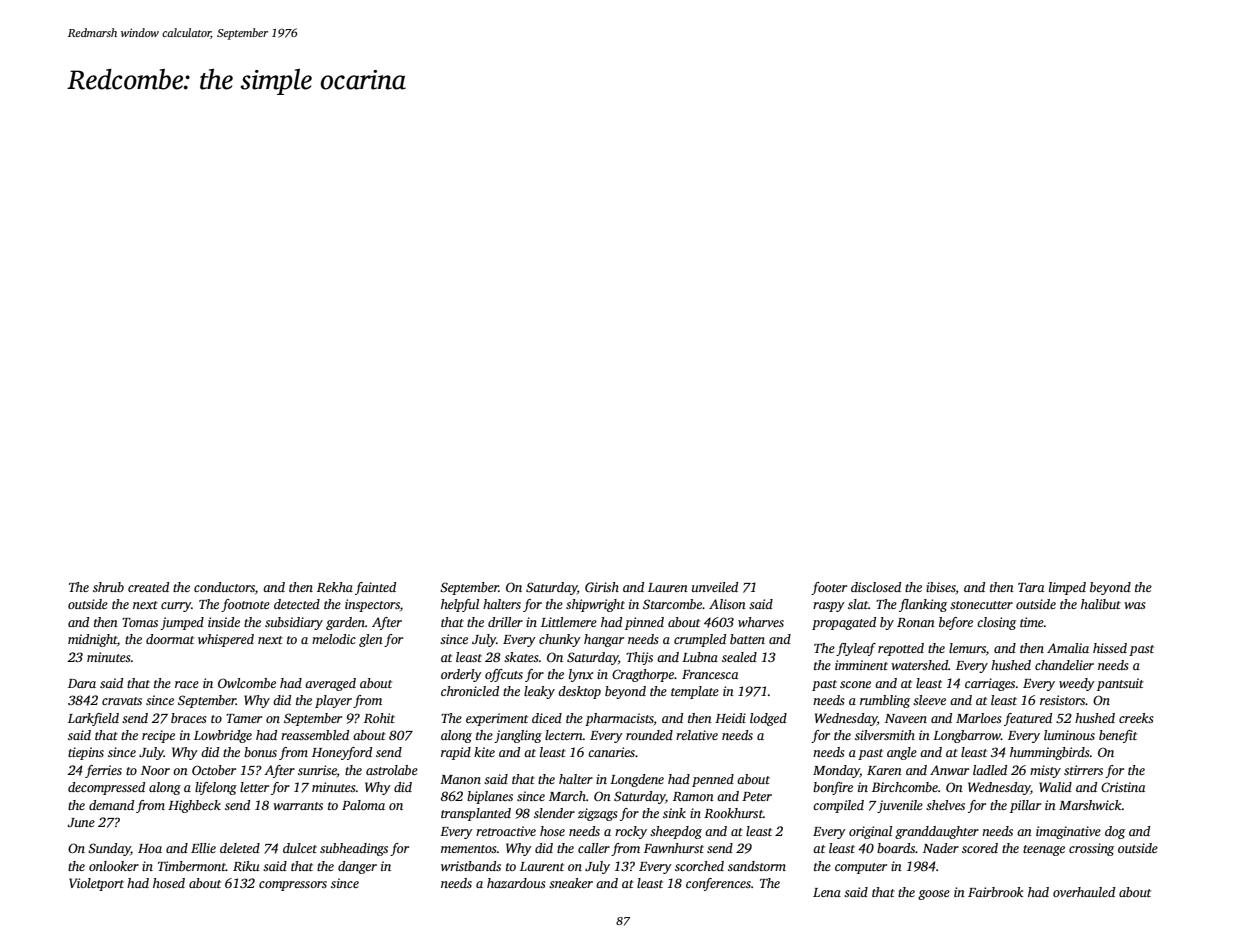  I want to click on original, so click(870, 832).
